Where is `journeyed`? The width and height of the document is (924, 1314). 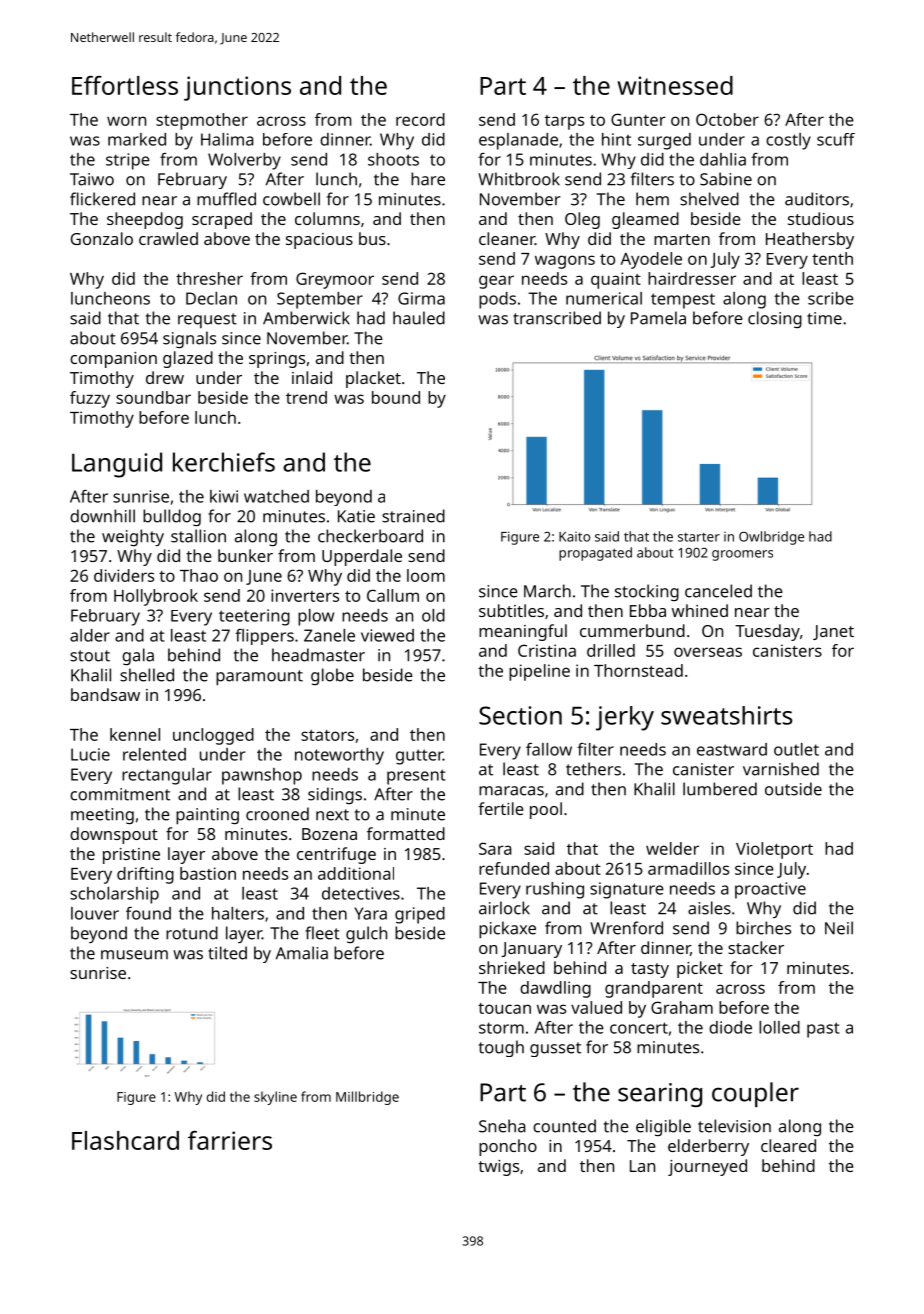
journeyed is located at coordinates (707, 1167).
